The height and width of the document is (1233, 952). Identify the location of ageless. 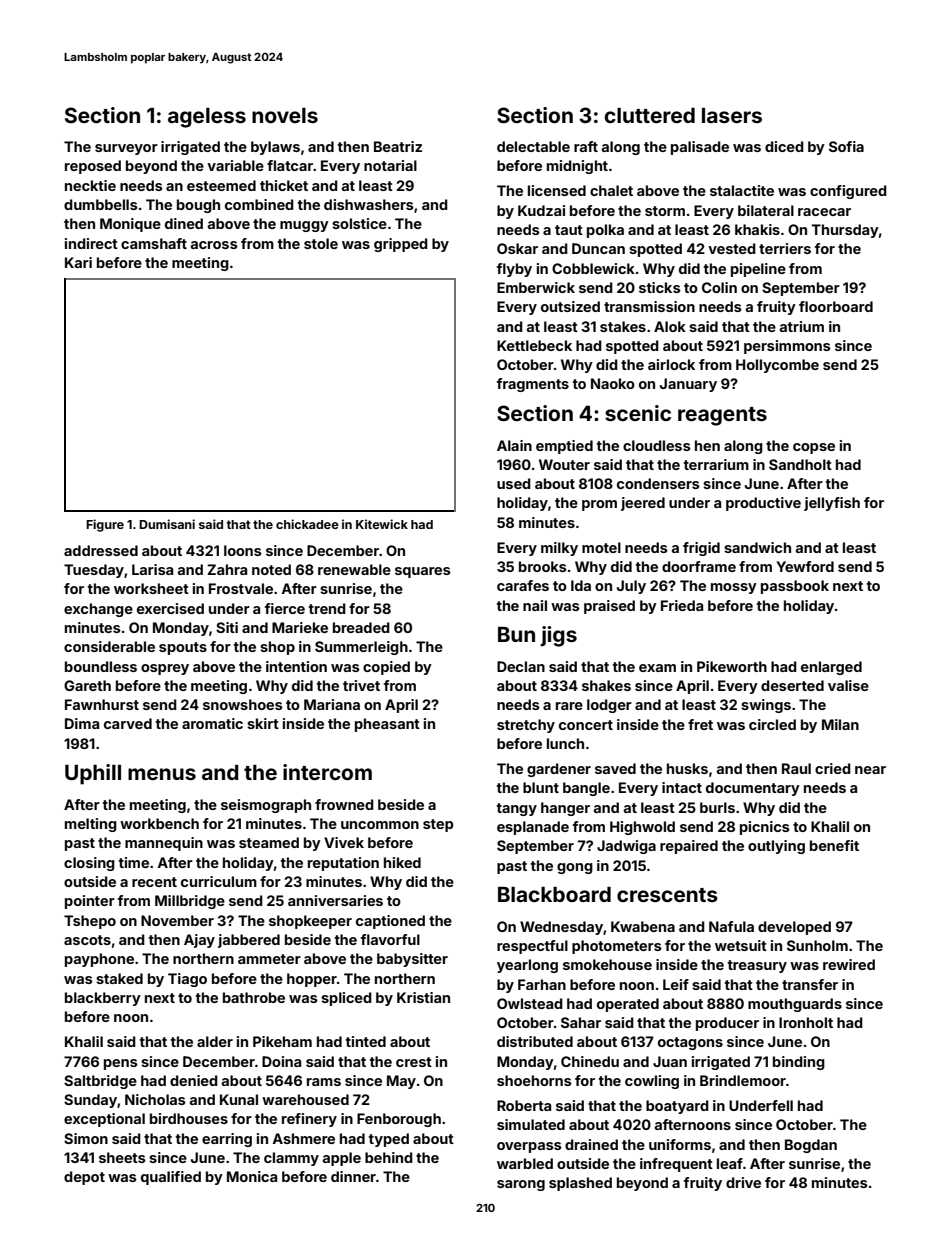
(207, 118).
